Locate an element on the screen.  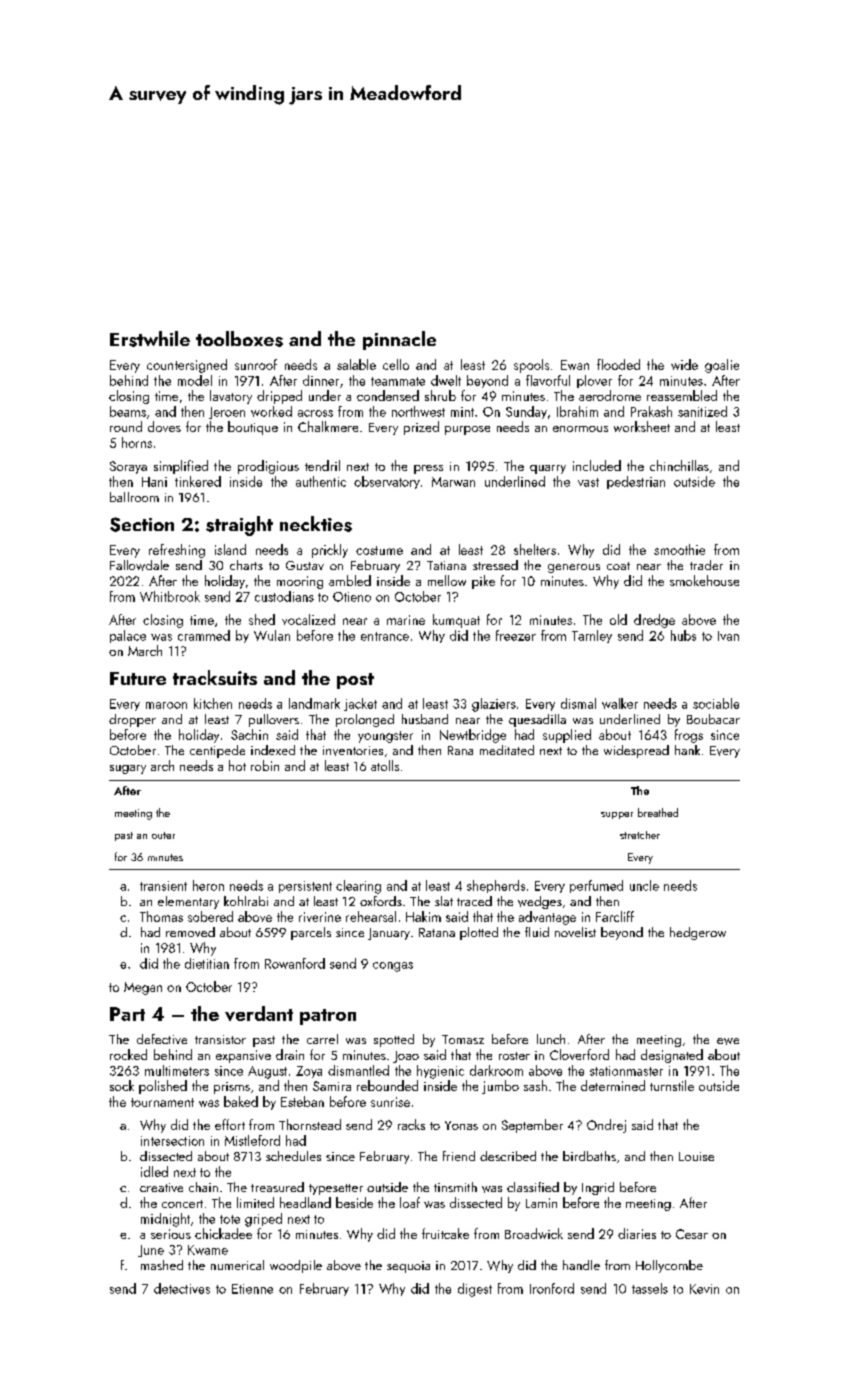
slat is located at coordinates (444, 901).
